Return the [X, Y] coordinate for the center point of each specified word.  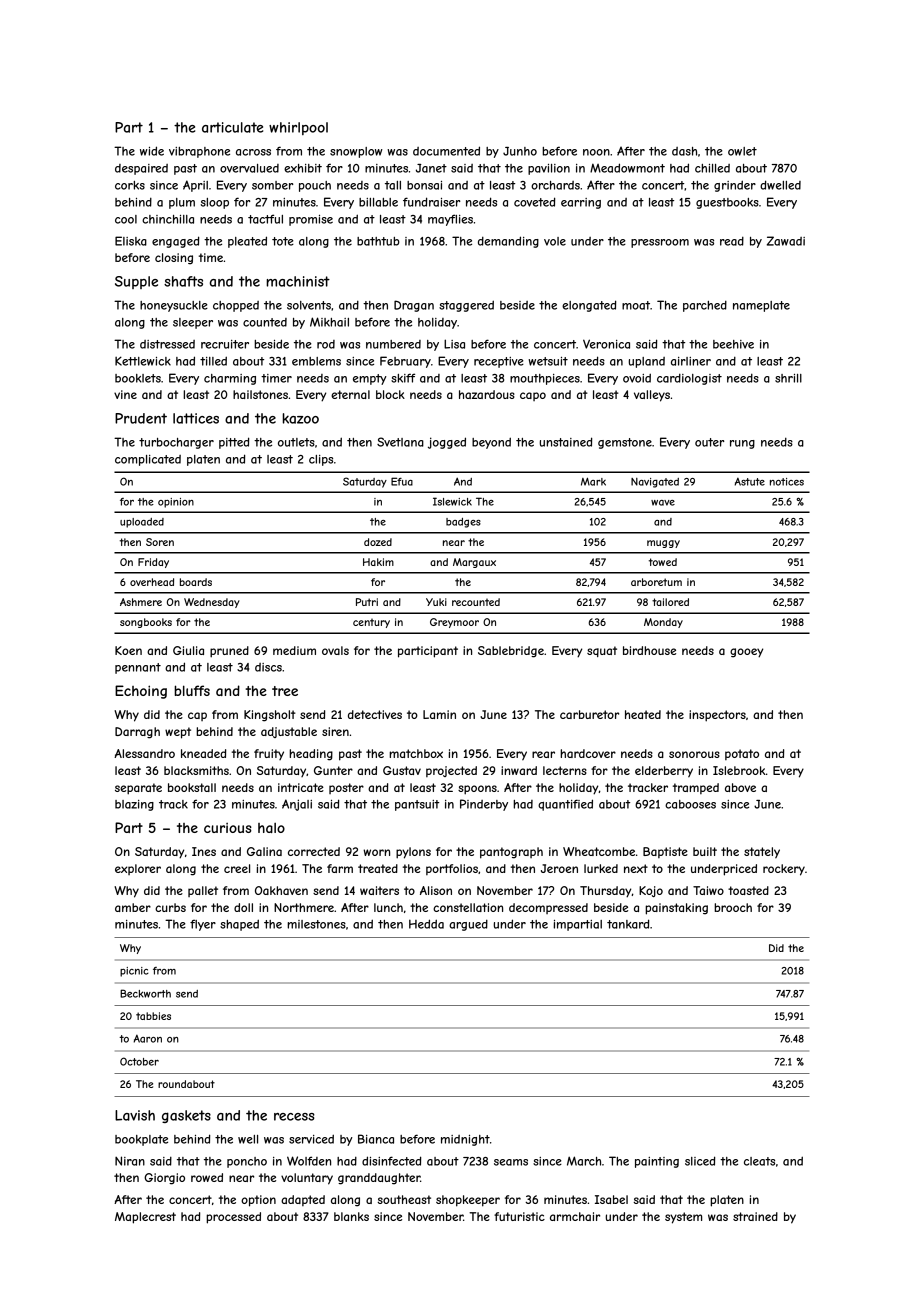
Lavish [135, 1115]
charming [230, 379]
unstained [565, 442]
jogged [447, 443]
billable [378, 202]
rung [742, 444]
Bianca [376, 1139]
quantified [565, 805]
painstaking [676, 909]
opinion [176, 503]
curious [228, 828]
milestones [316, 924]
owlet [742, 151]
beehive [733, 344]
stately [762, 853]
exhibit [303, 168]
